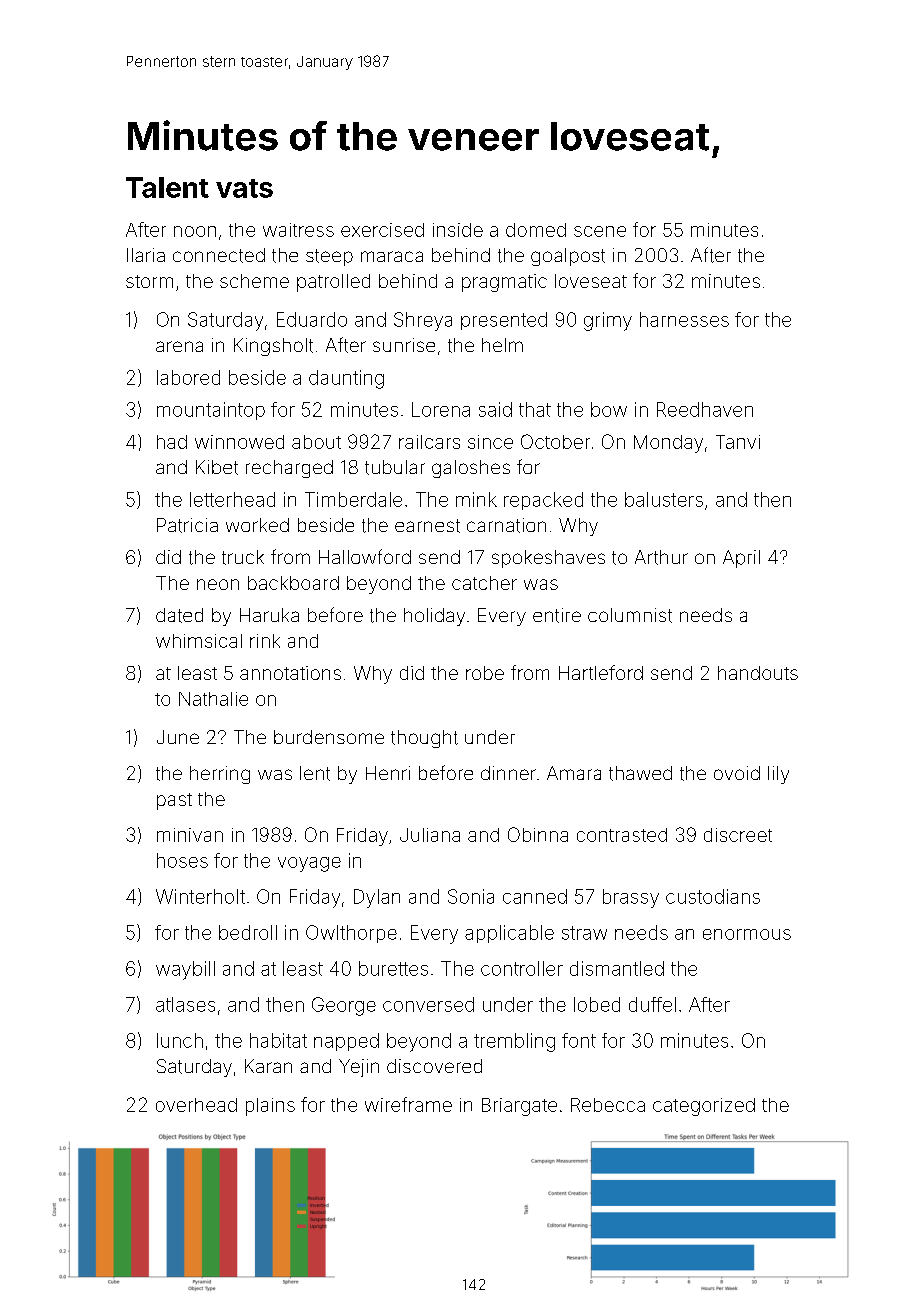 The height and width of the image is (1314, 924). Describe the element at coordinates (195, 231) in the image. I see `noon` at that location.
